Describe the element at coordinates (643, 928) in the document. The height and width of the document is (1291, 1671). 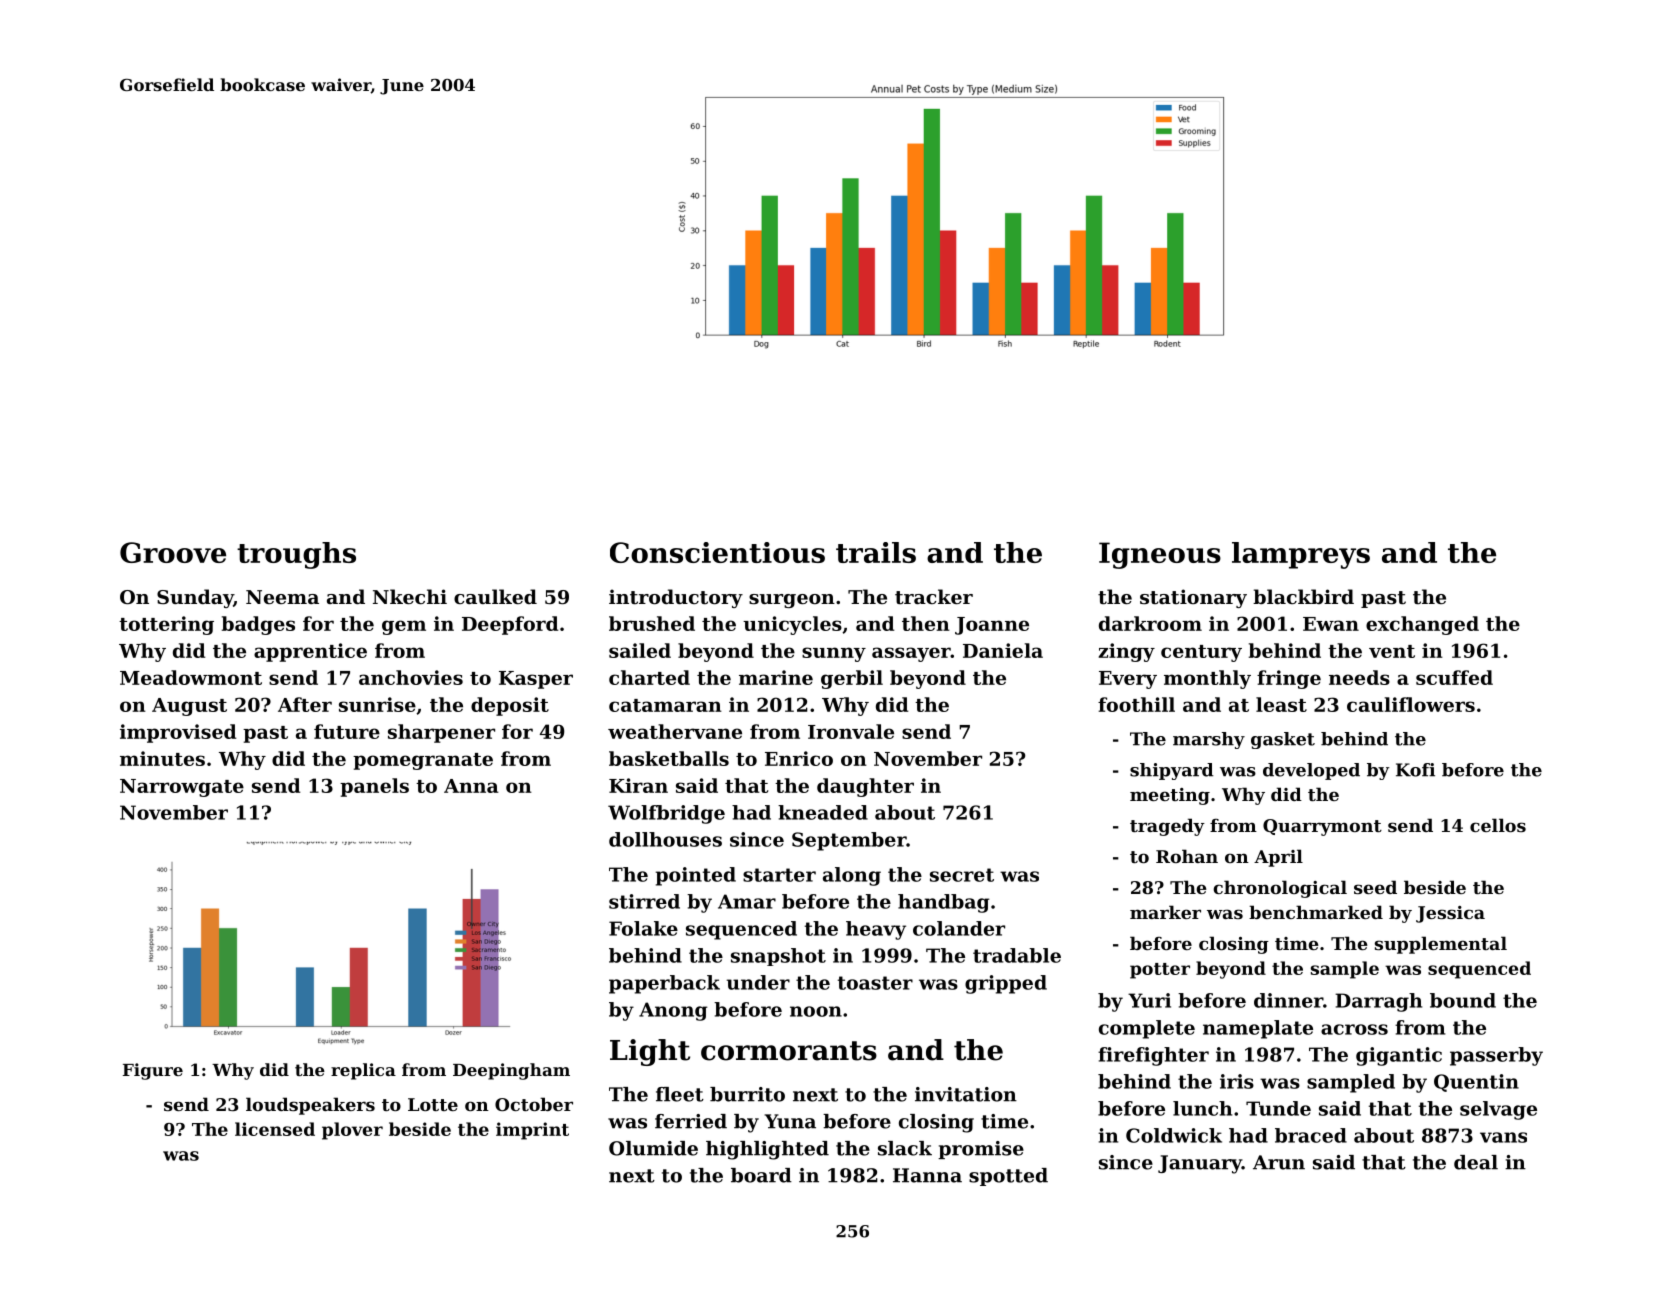
I see `Folake` at that location.
